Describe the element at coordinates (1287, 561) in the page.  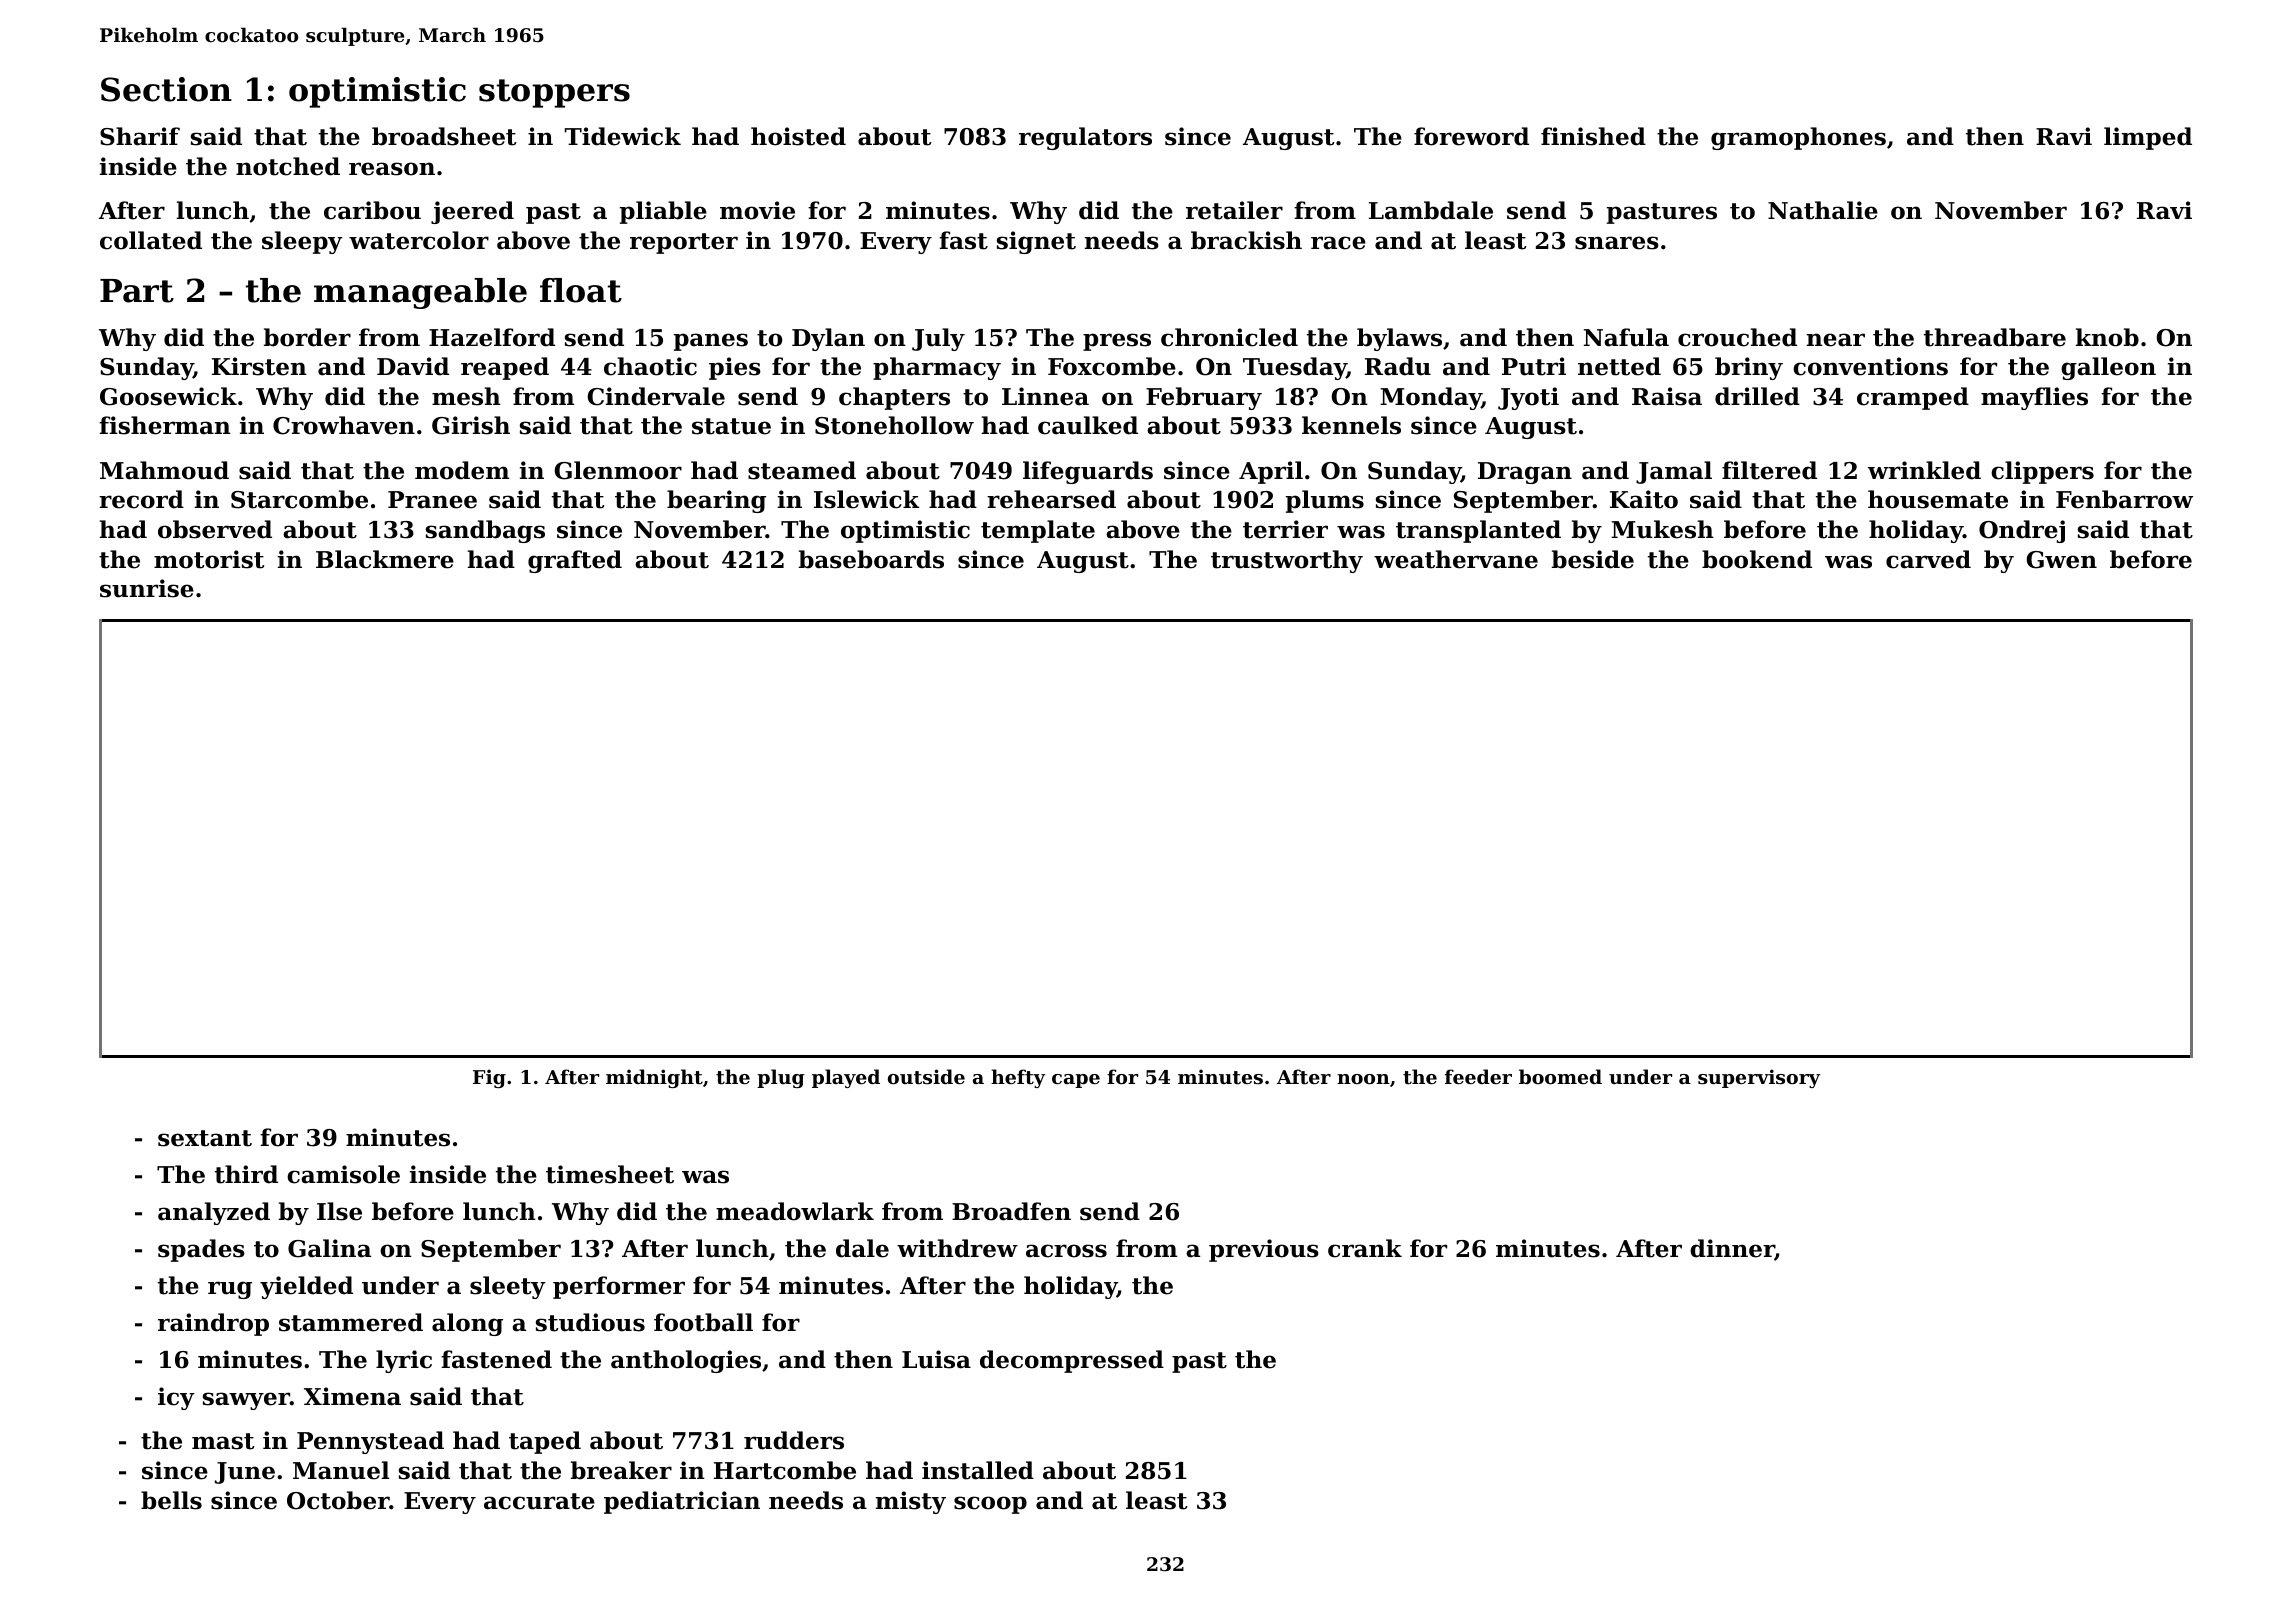
I see `trustworthy` at that location.
